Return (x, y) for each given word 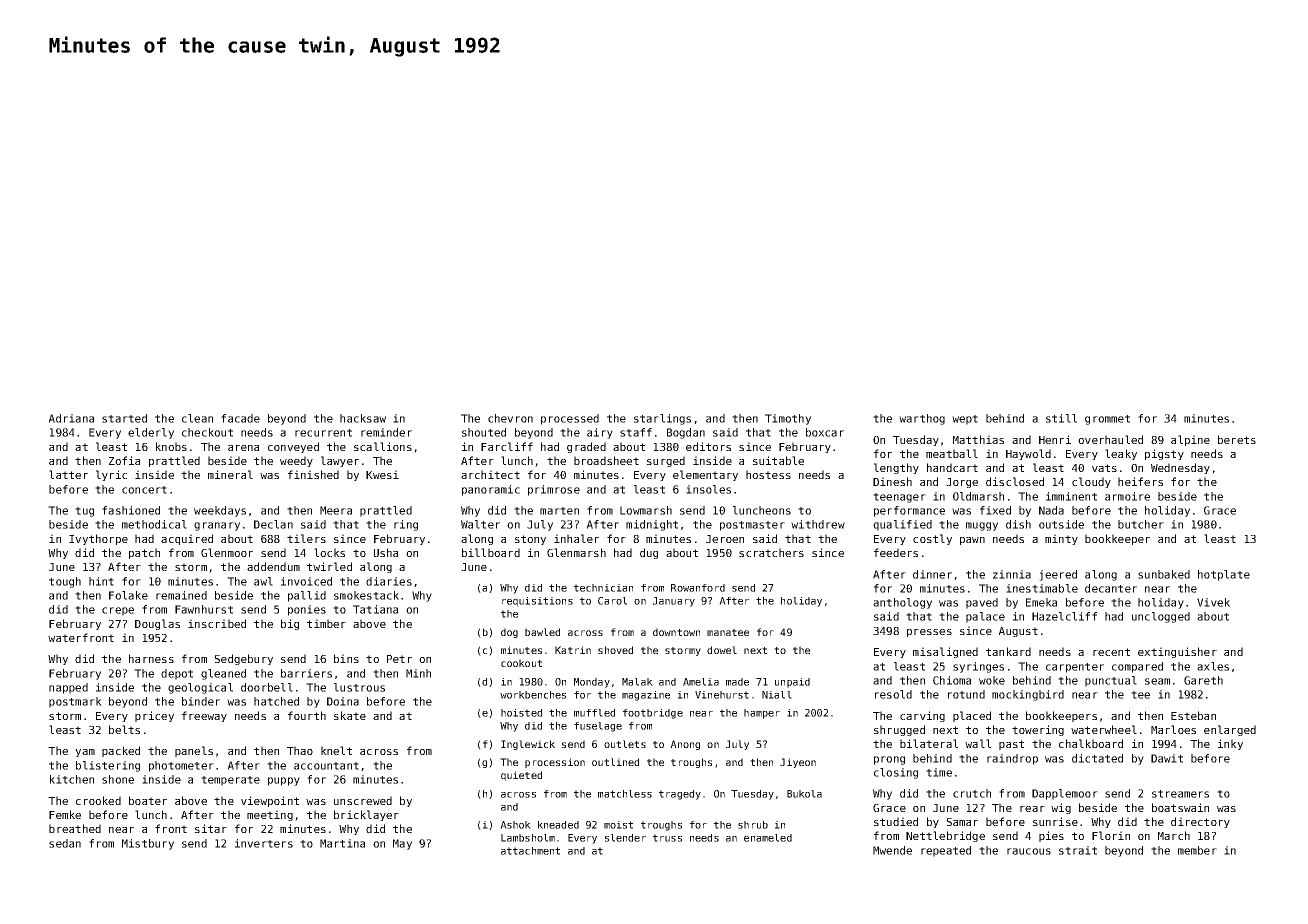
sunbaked (1164, 574)
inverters (264, 843)
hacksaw (363, 418)
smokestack (366, 595)
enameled (768, 838)
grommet (1107, 420)
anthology (902, 603)
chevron (510, 418)
